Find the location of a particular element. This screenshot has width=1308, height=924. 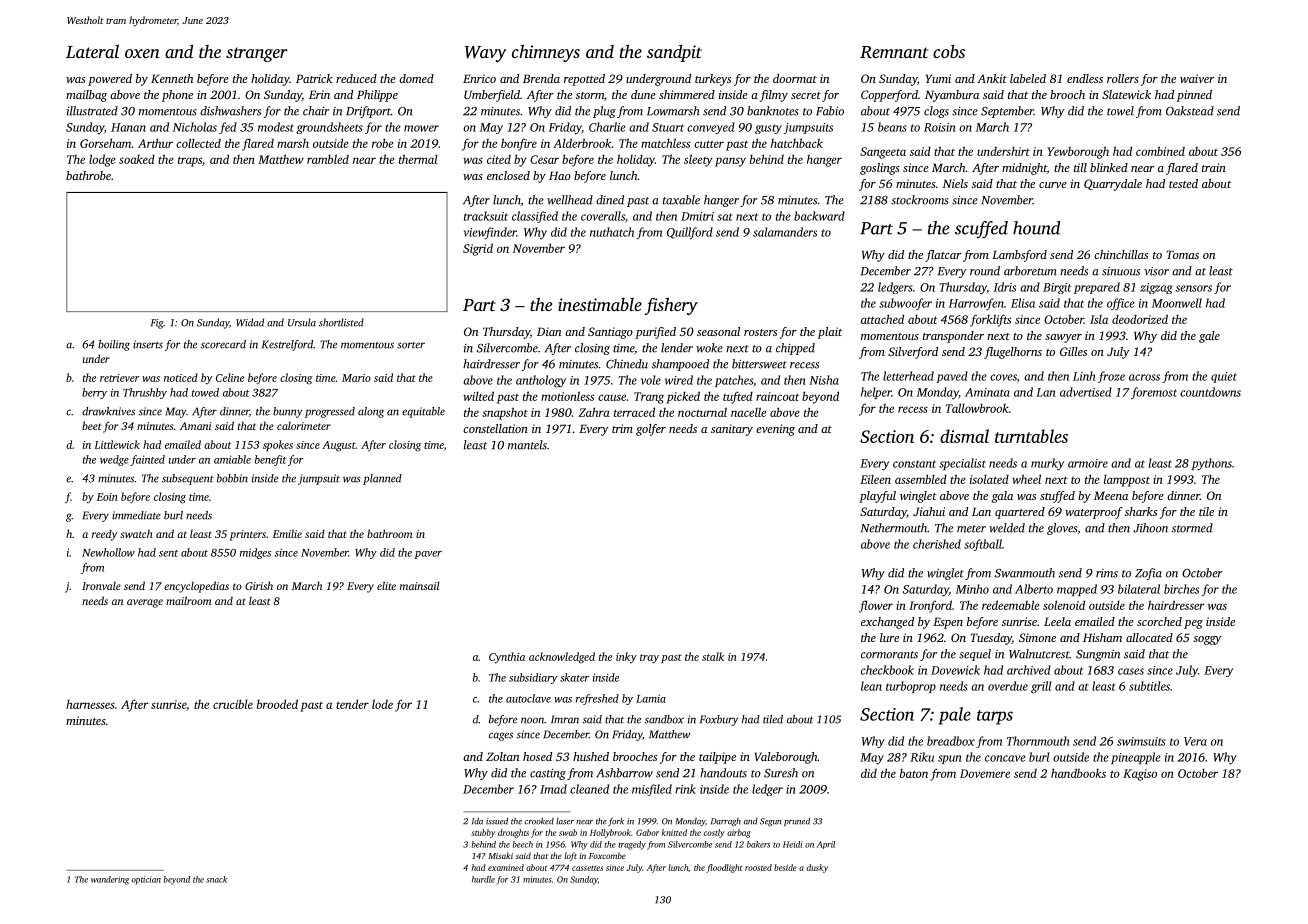

oxen is located at coordinates (142, 53).
